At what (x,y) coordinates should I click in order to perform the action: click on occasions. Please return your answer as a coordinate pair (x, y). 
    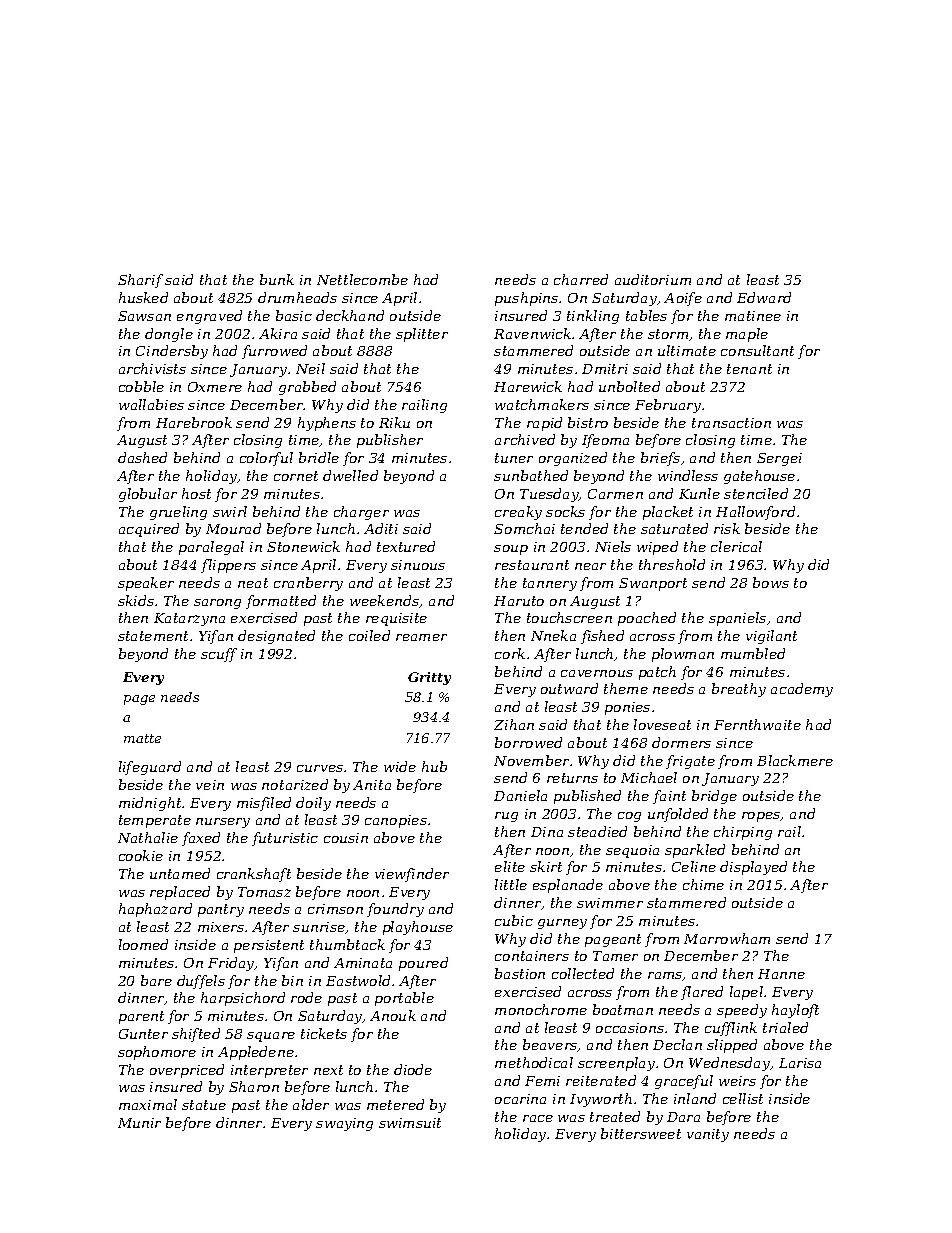
    Looking at the image, I should click on (630, 1028).
